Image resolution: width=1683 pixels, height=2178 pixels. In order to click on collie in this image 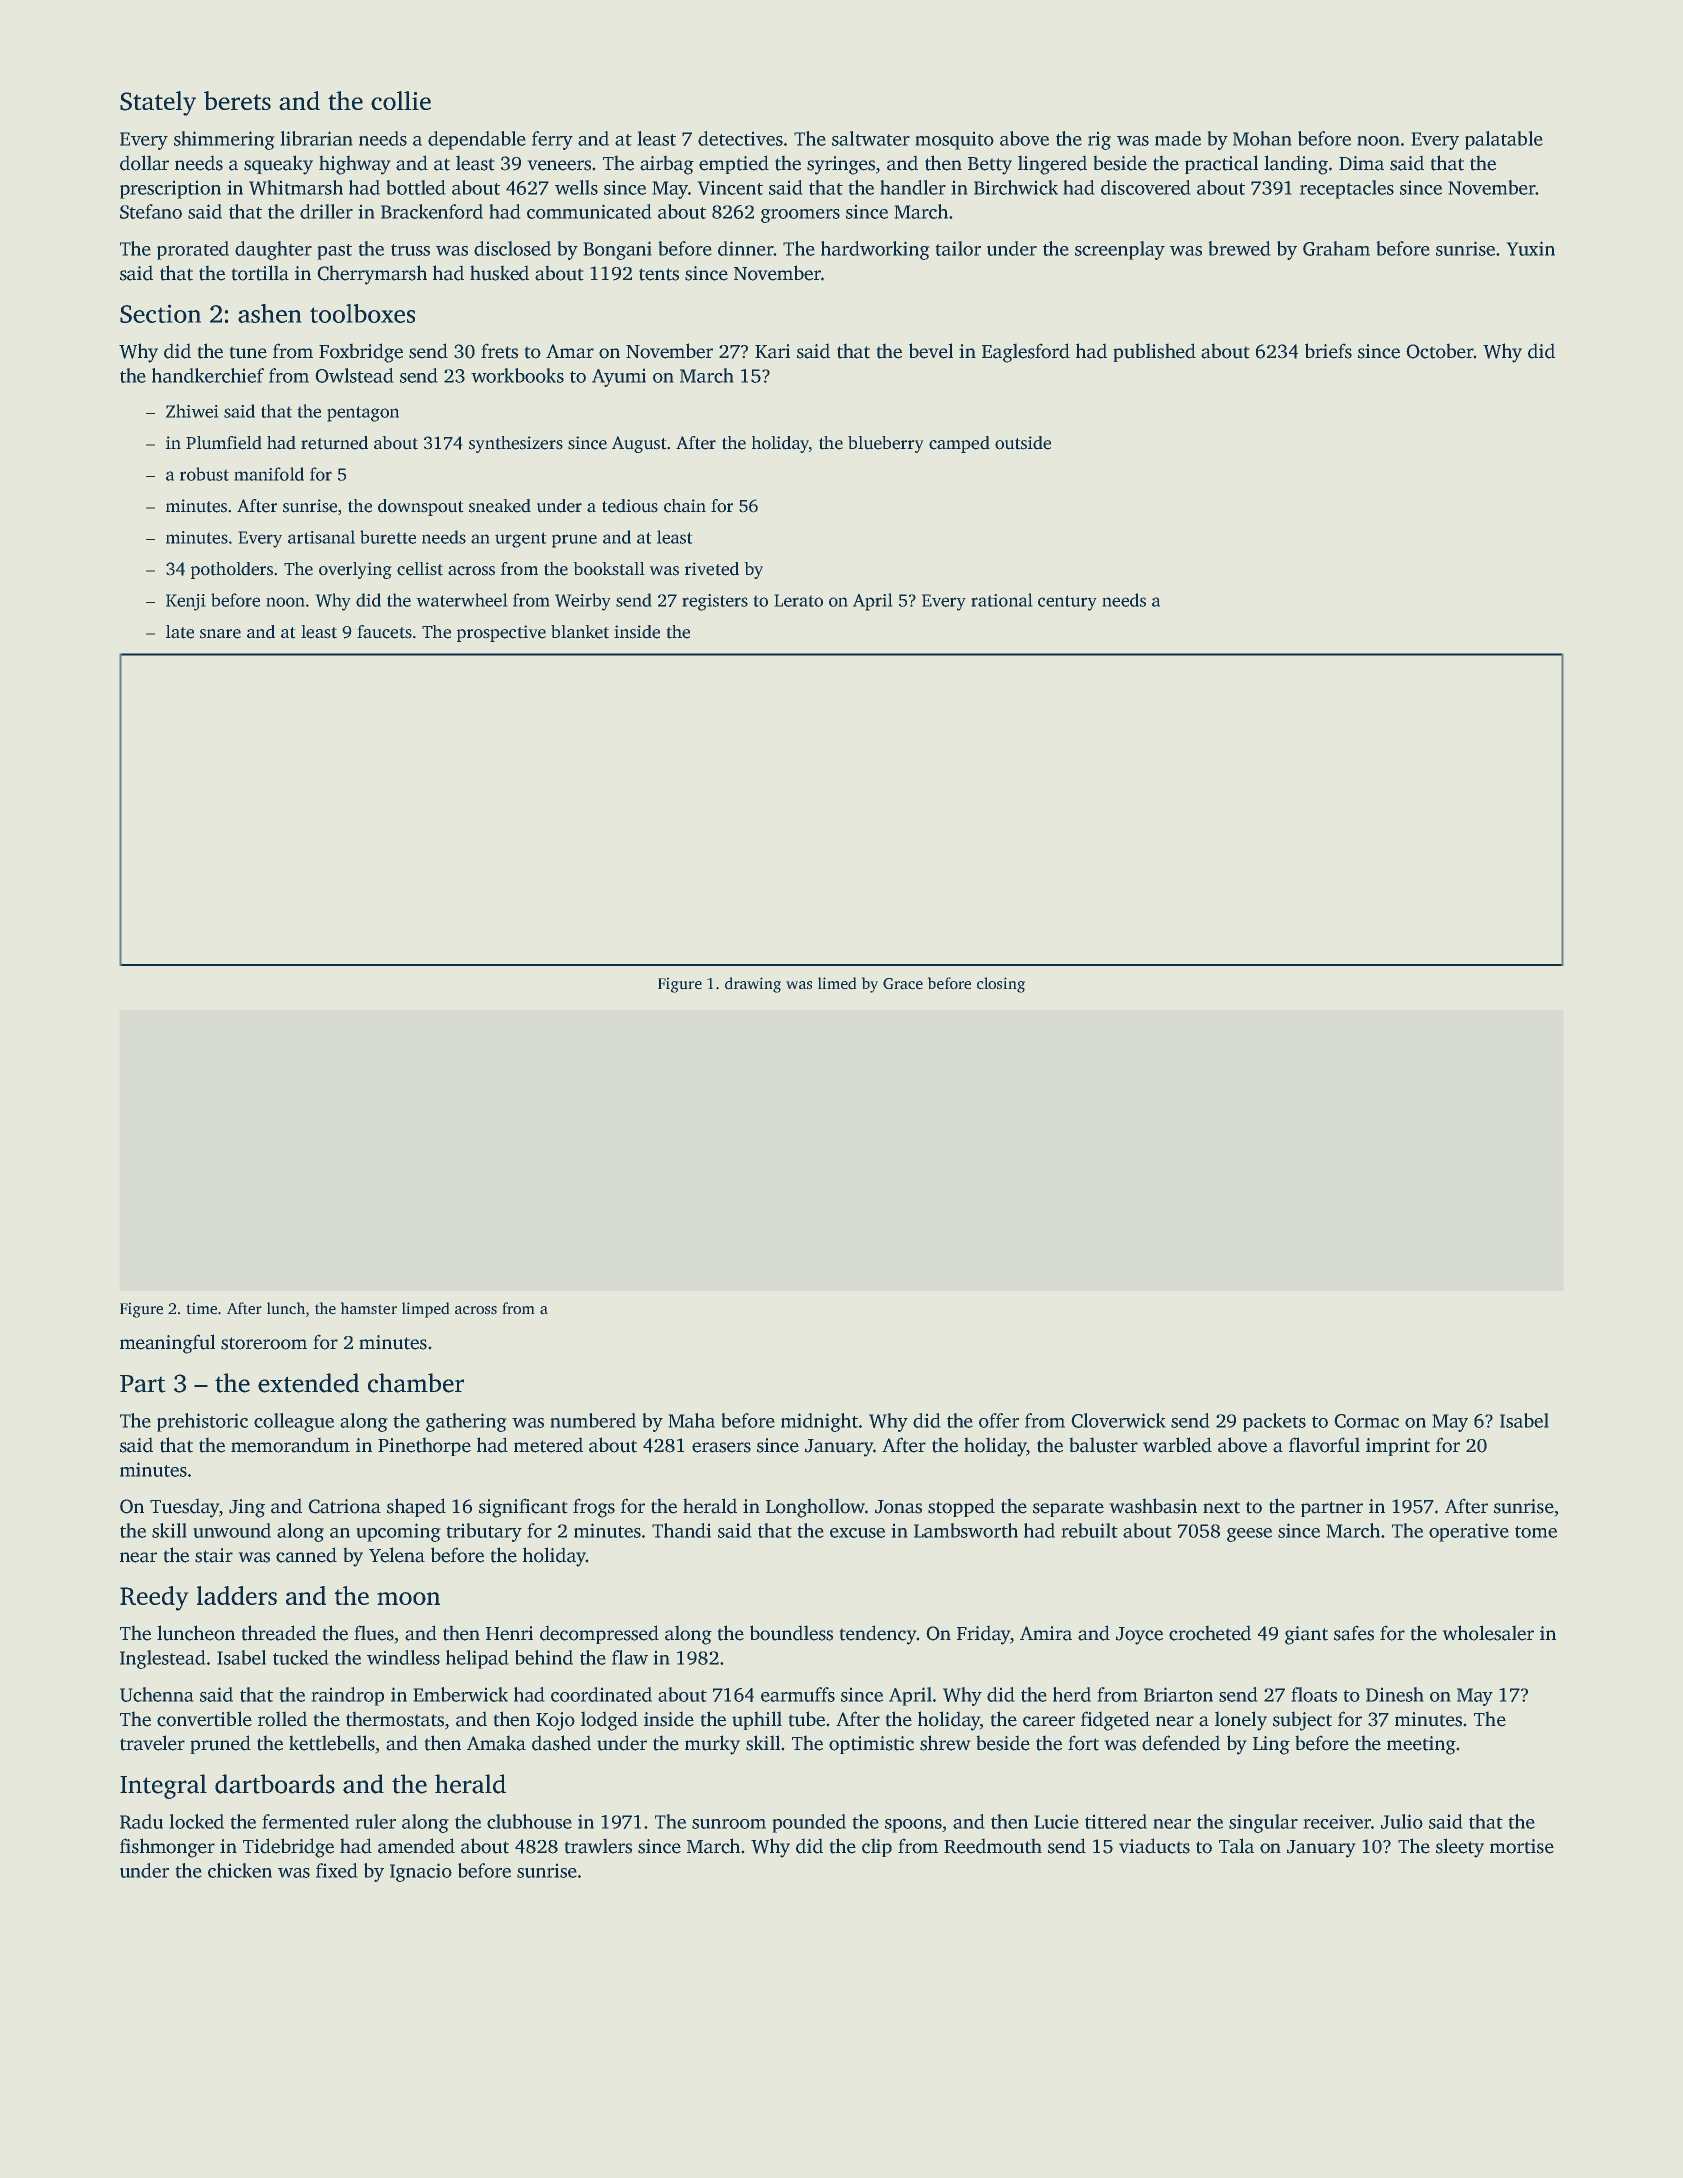, I will do `click(401, 100)`.
